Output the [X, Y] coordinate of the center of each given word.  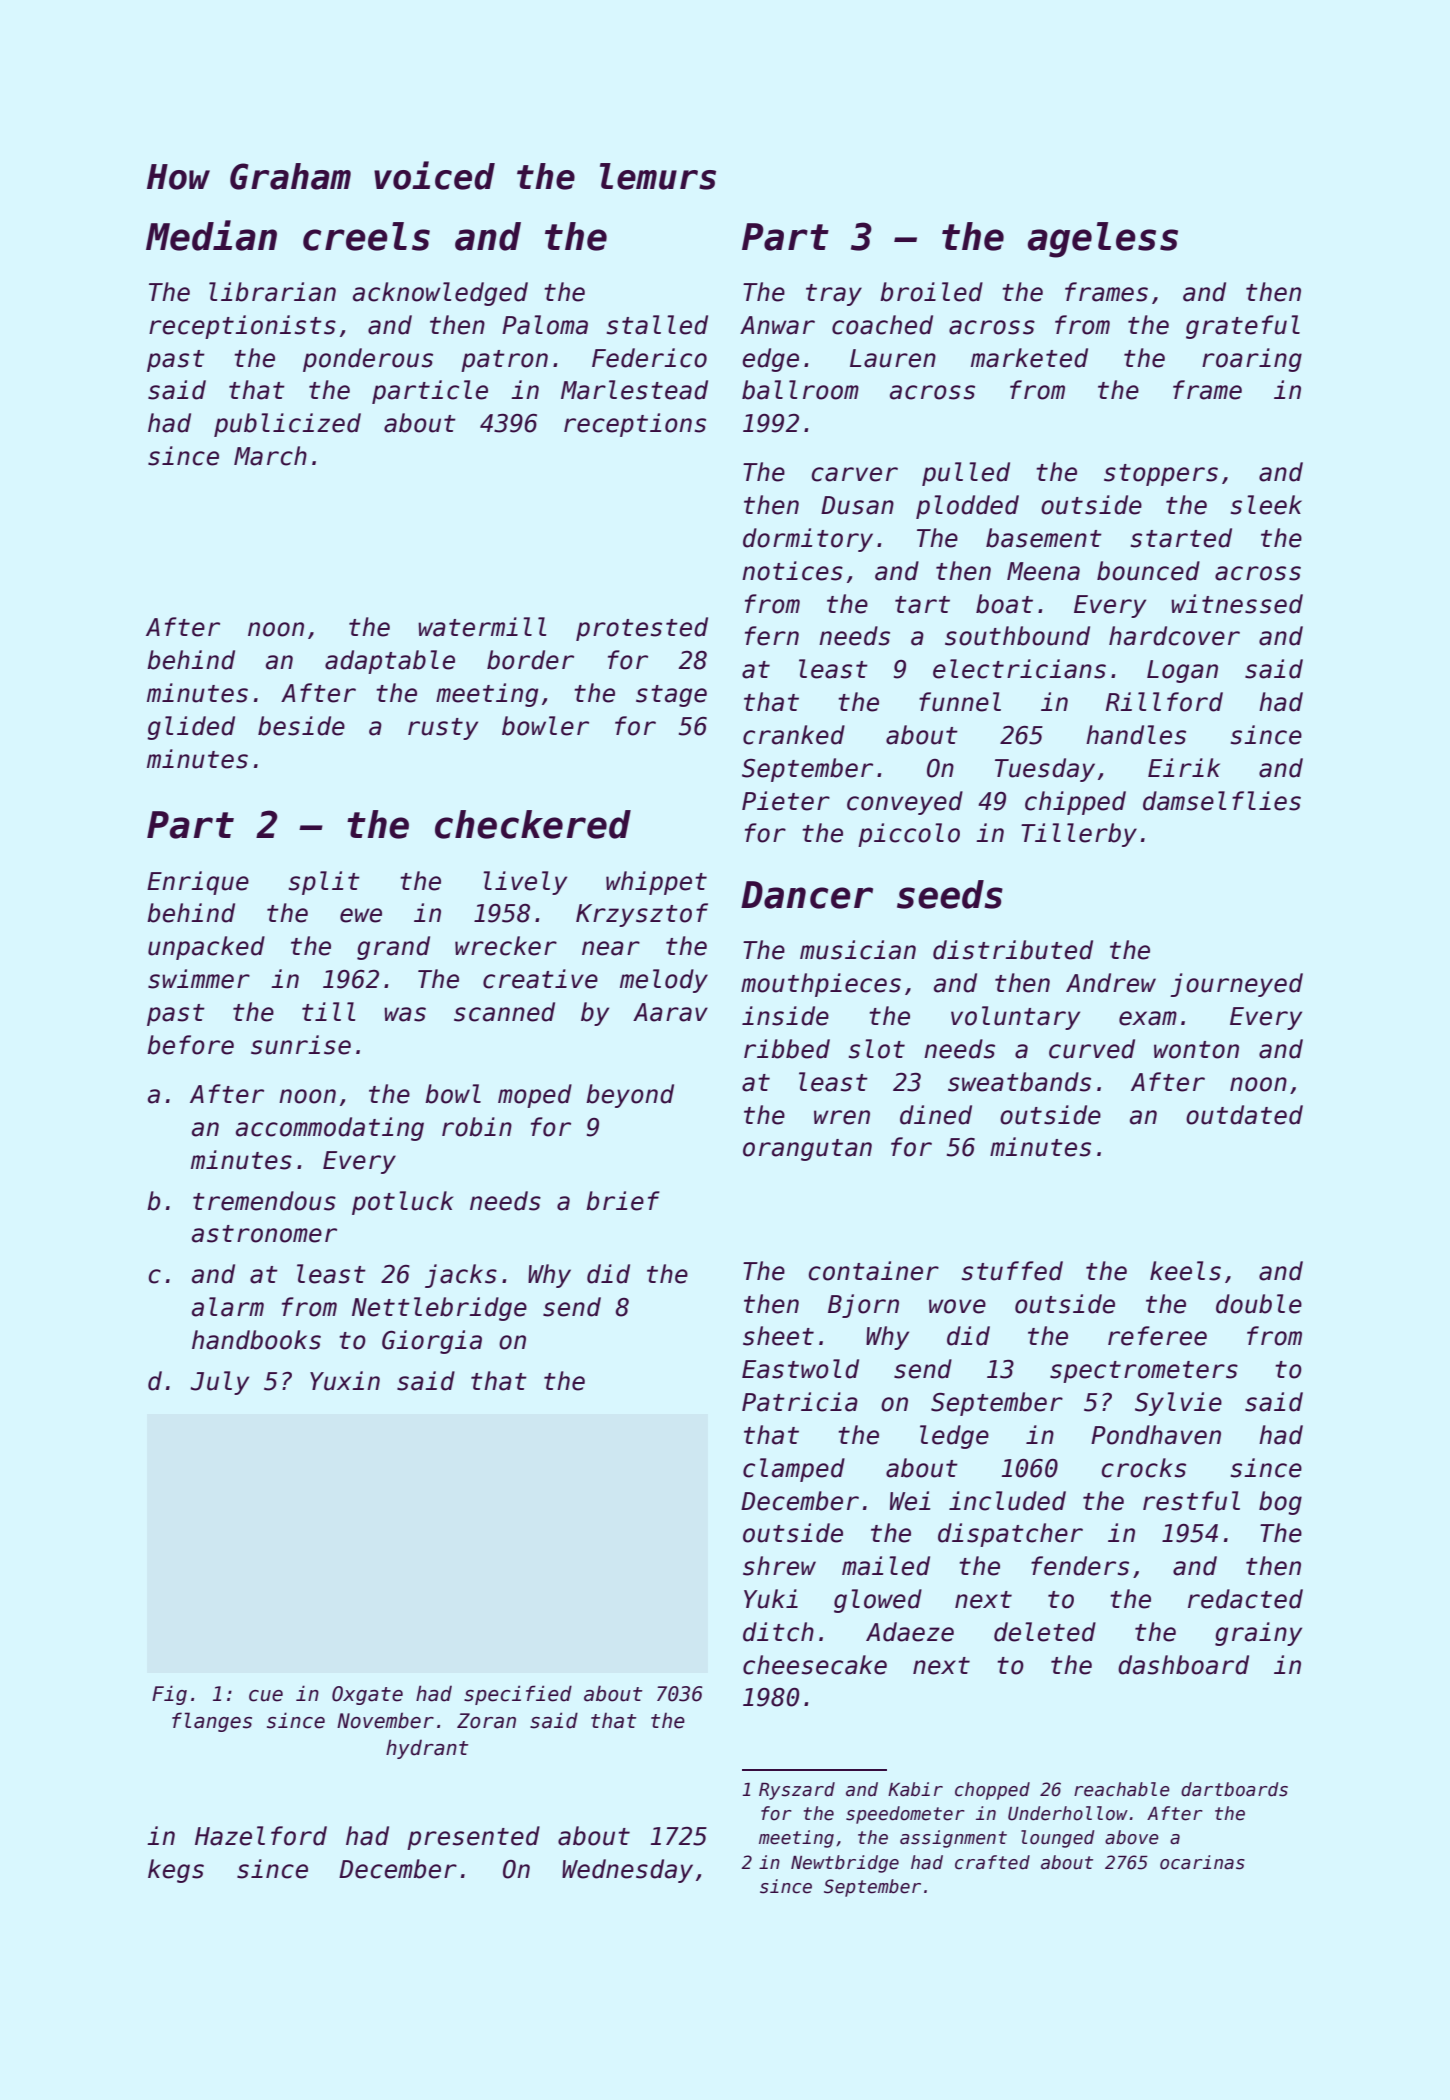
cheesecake [815, 1665]
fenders [1080, 1566]
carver [855, 474]
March [270, 456]
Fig [169, 1695]
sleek [1266, 505]
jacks [461, 1276]
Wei [910, 1501]
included [1007, 1501]
